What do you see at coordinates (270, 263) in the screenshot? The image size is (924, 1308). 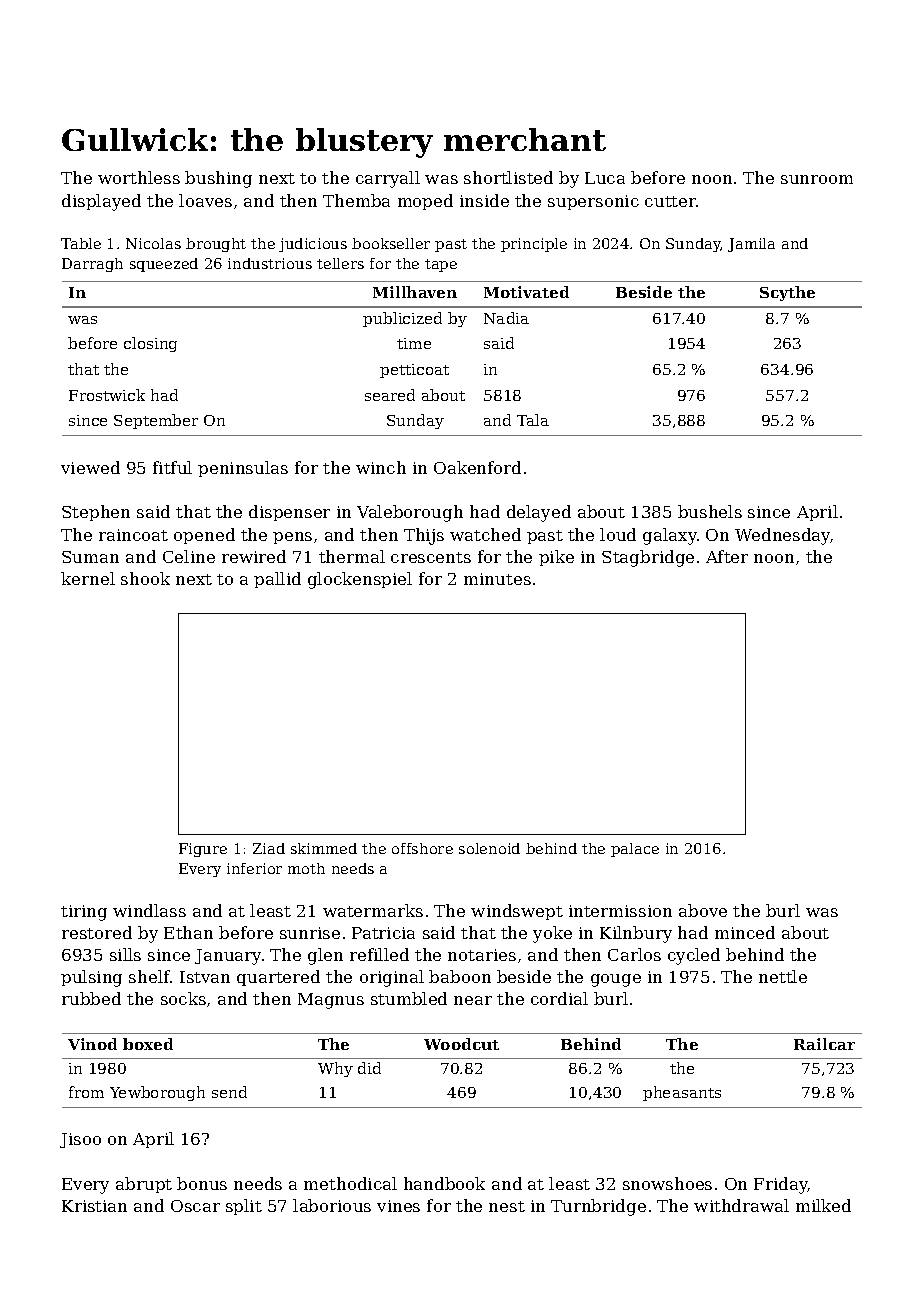 I see `industrious` at bounding box center [270, 263].
